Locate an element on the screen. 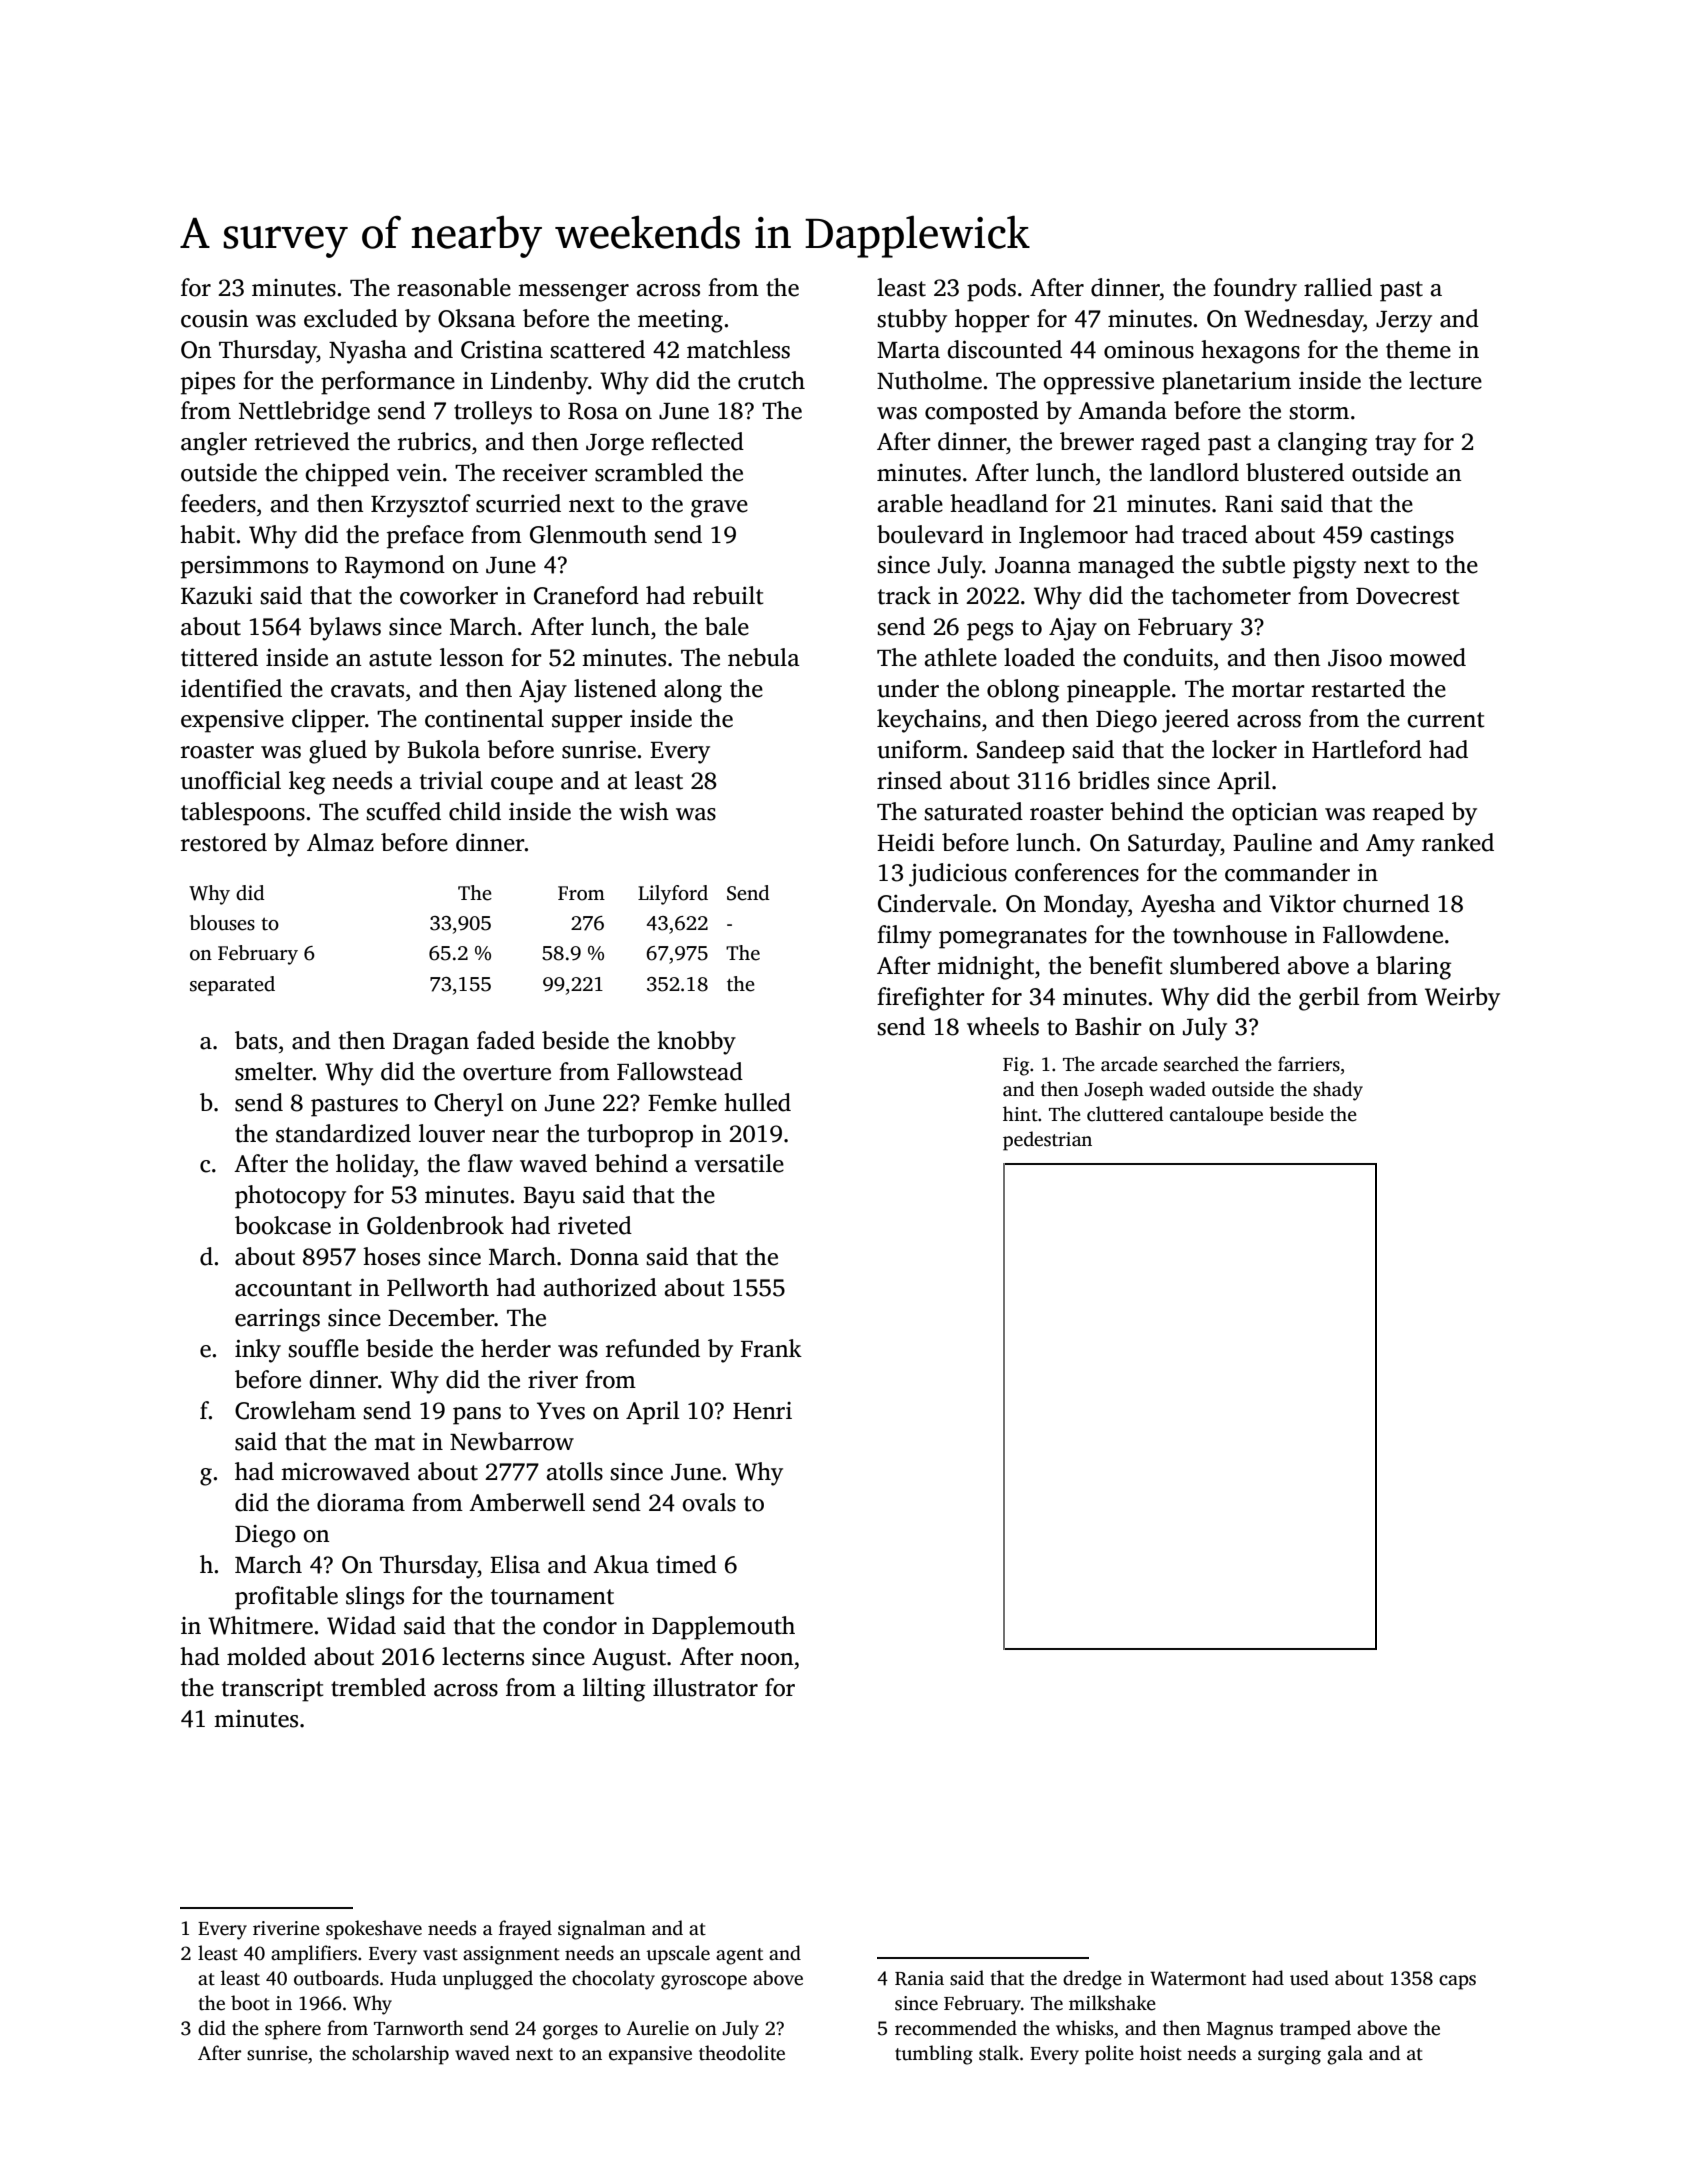 The height and width of the screenshot is (2178, 1683). meeting is located at coordinates (680, 321).
